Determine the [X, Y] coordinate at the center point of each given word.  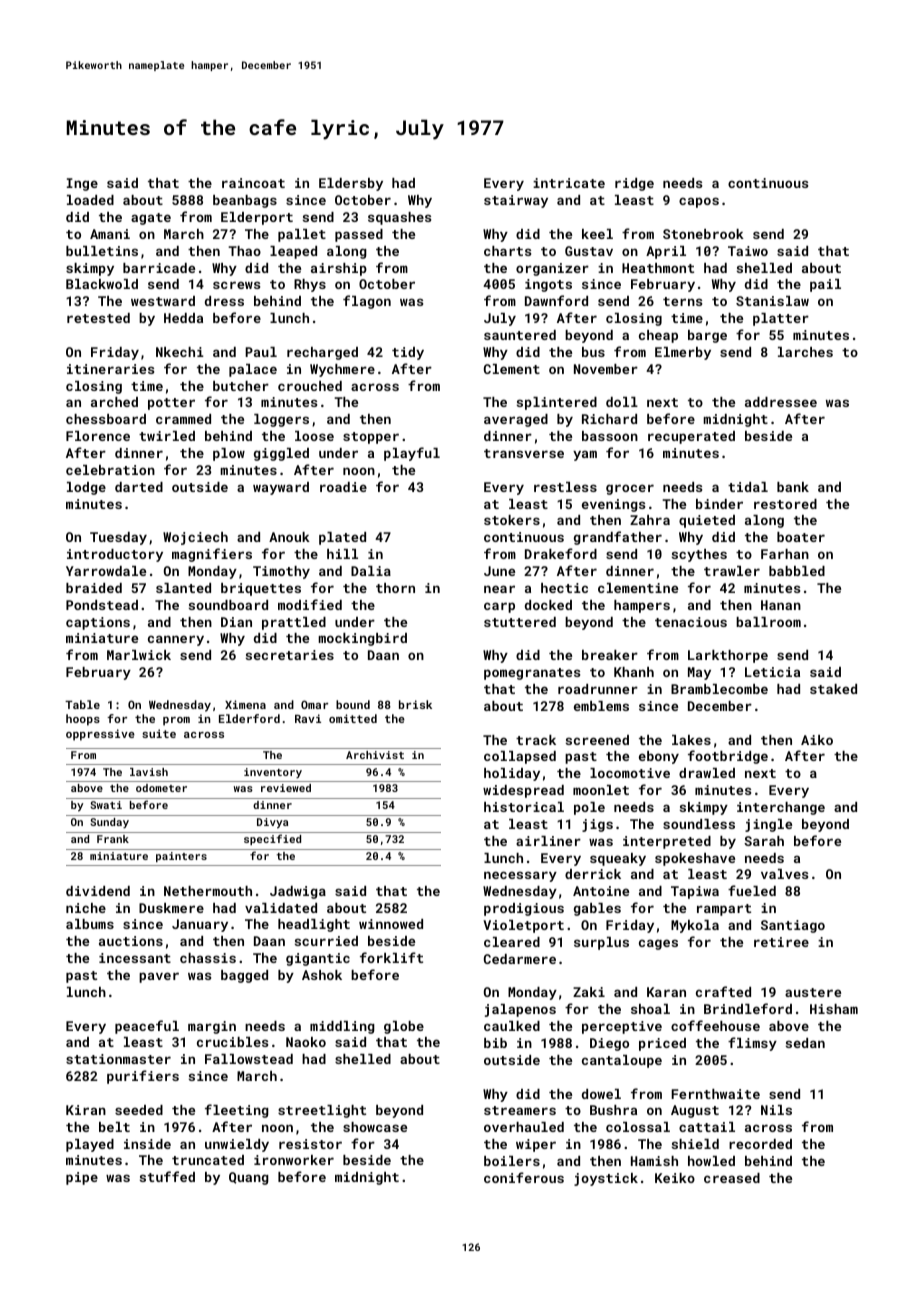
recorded [760, 1144]
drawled [707, 773]
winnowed [391, 924]
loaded [90, 200]
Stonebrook [703, 234]
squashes [399, 218]
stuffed [167, 1176]
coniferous [524, 1177]
